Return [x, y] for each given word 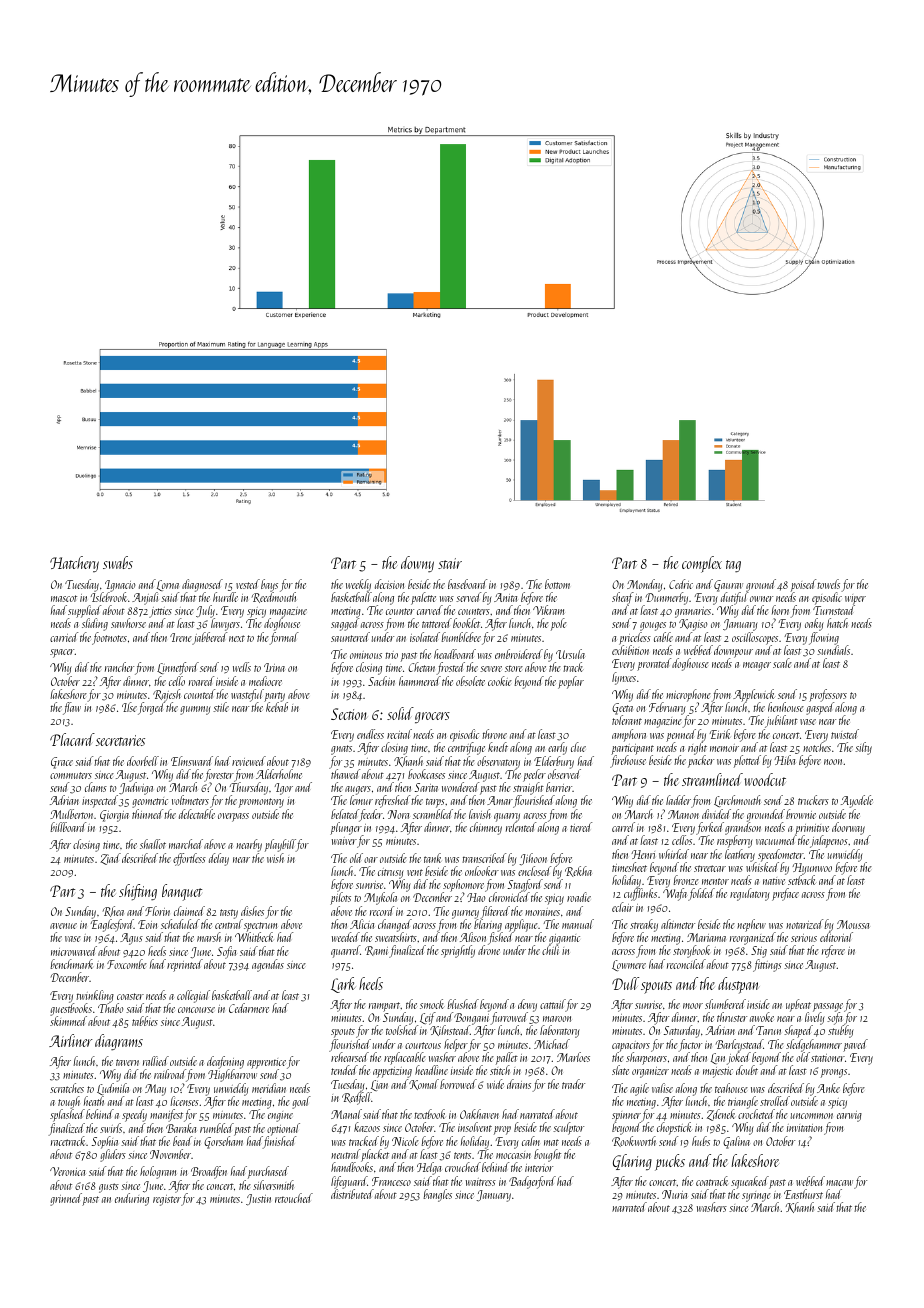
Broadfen [209, 1172]
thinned [147, 814]
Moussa [853, 924]
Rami [376, 951]
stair [450, 563]
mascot [64, 598]
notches [817, 747]
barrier [559, 787]
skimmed [68, 1021]
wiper [855, 600]
